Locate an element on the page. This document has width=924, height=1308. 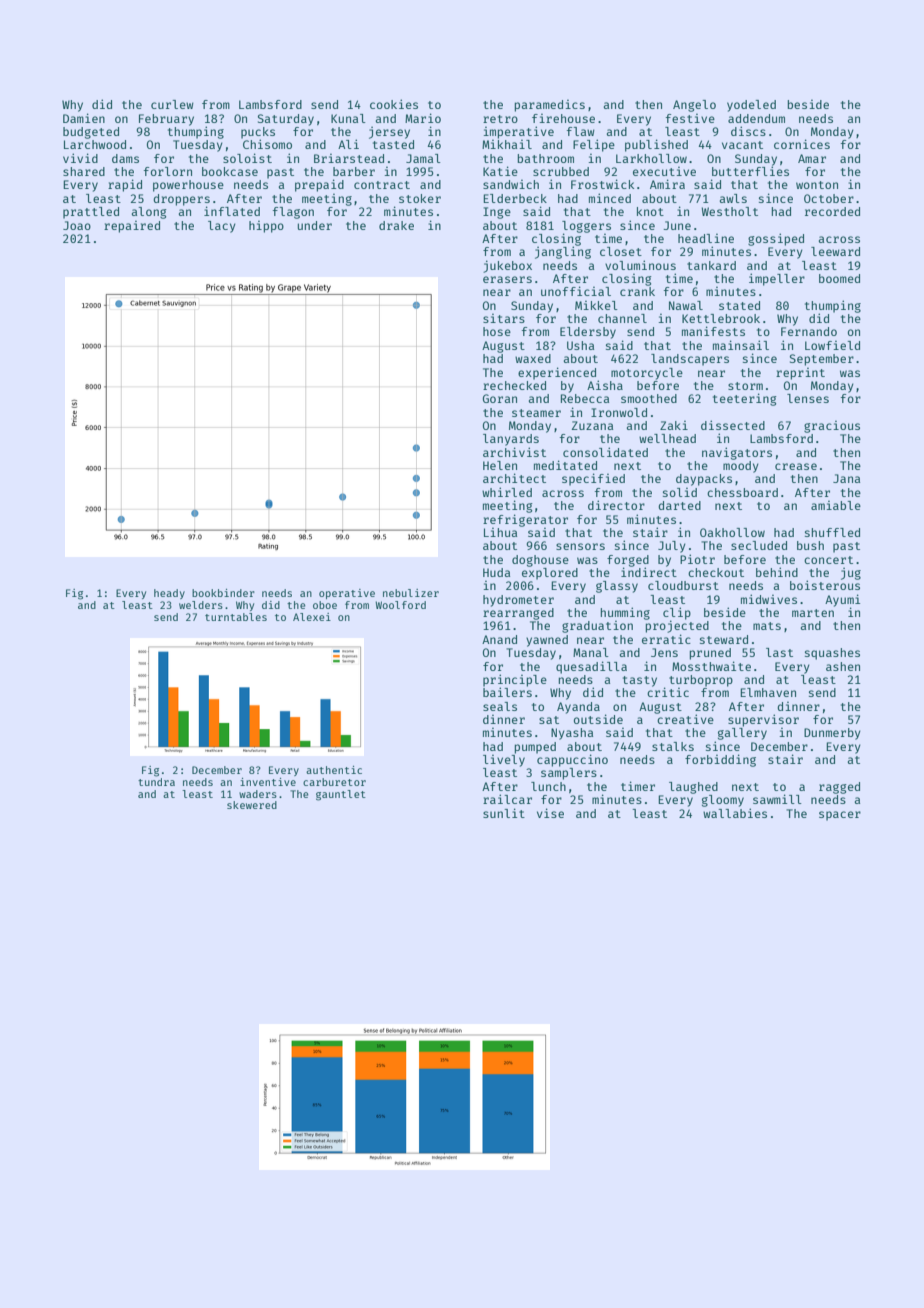
inventive is located at coordinates (268, 782).
